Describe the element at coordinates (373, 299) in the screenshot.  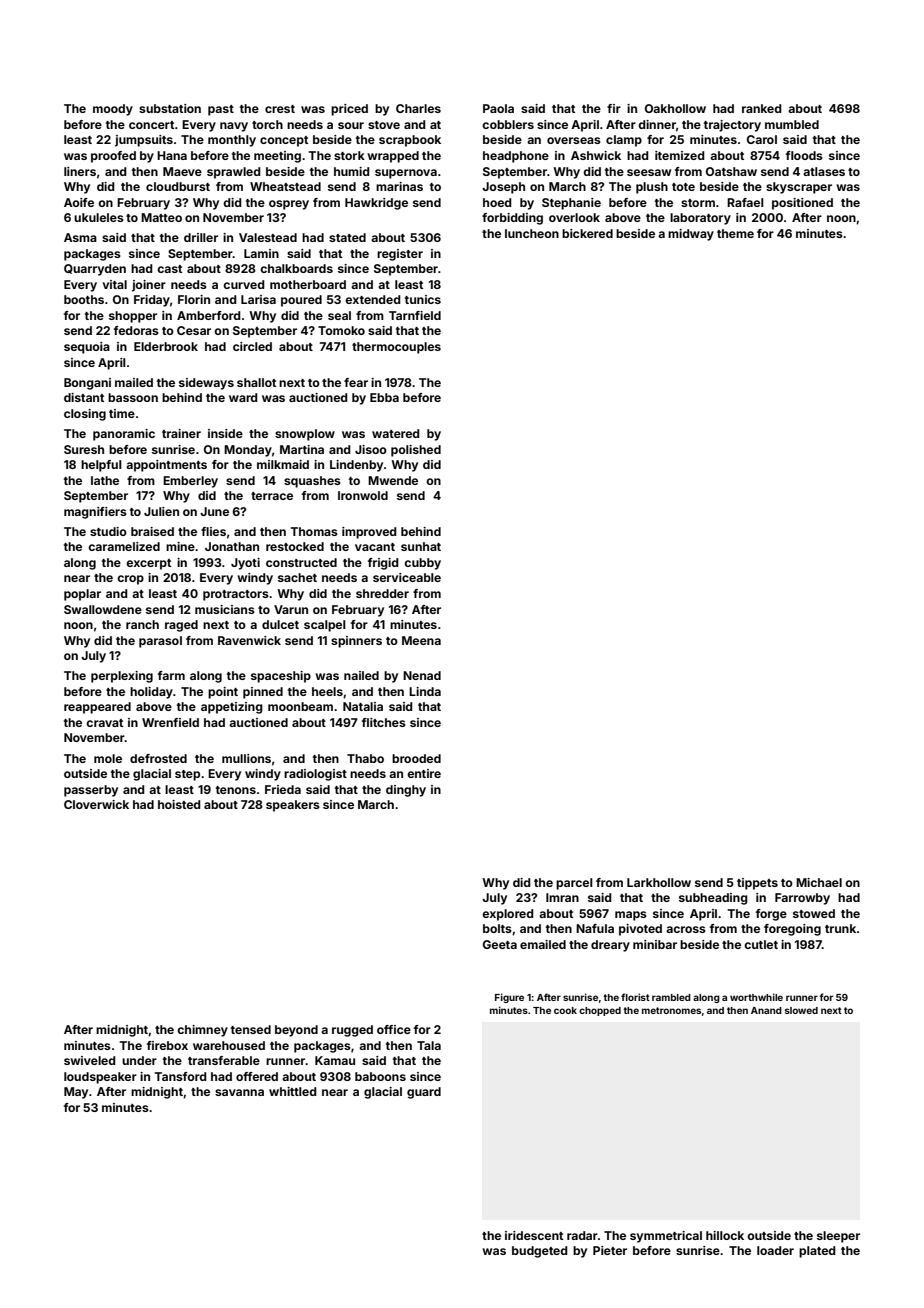
I see `extended` at that location.
